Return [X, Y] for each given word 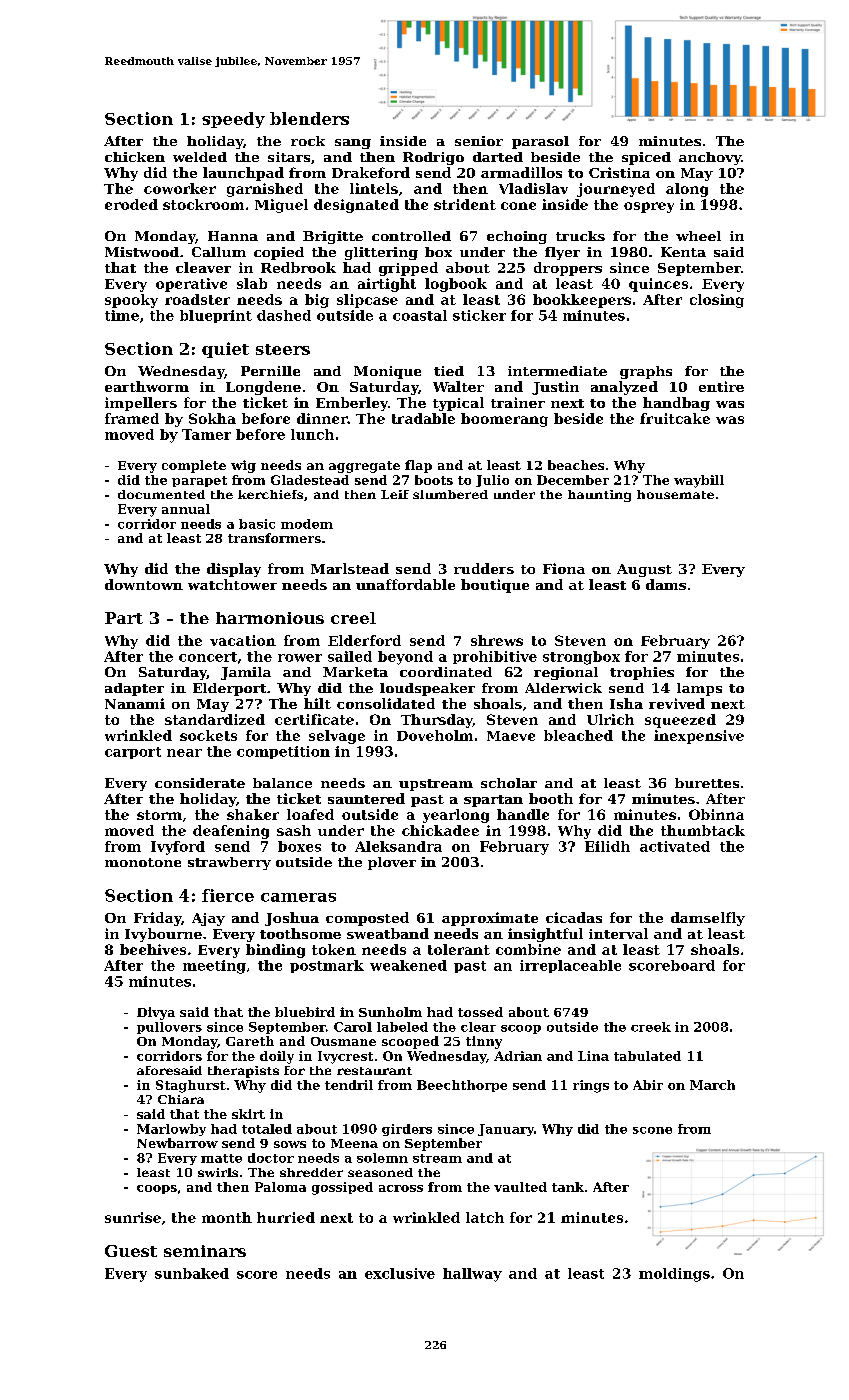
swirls [218, 1172]
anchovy [710, 158]
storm [159, 815]
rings [591, 1086]
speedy [233, 120]
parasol [540, 142]
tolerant [459, 949]
